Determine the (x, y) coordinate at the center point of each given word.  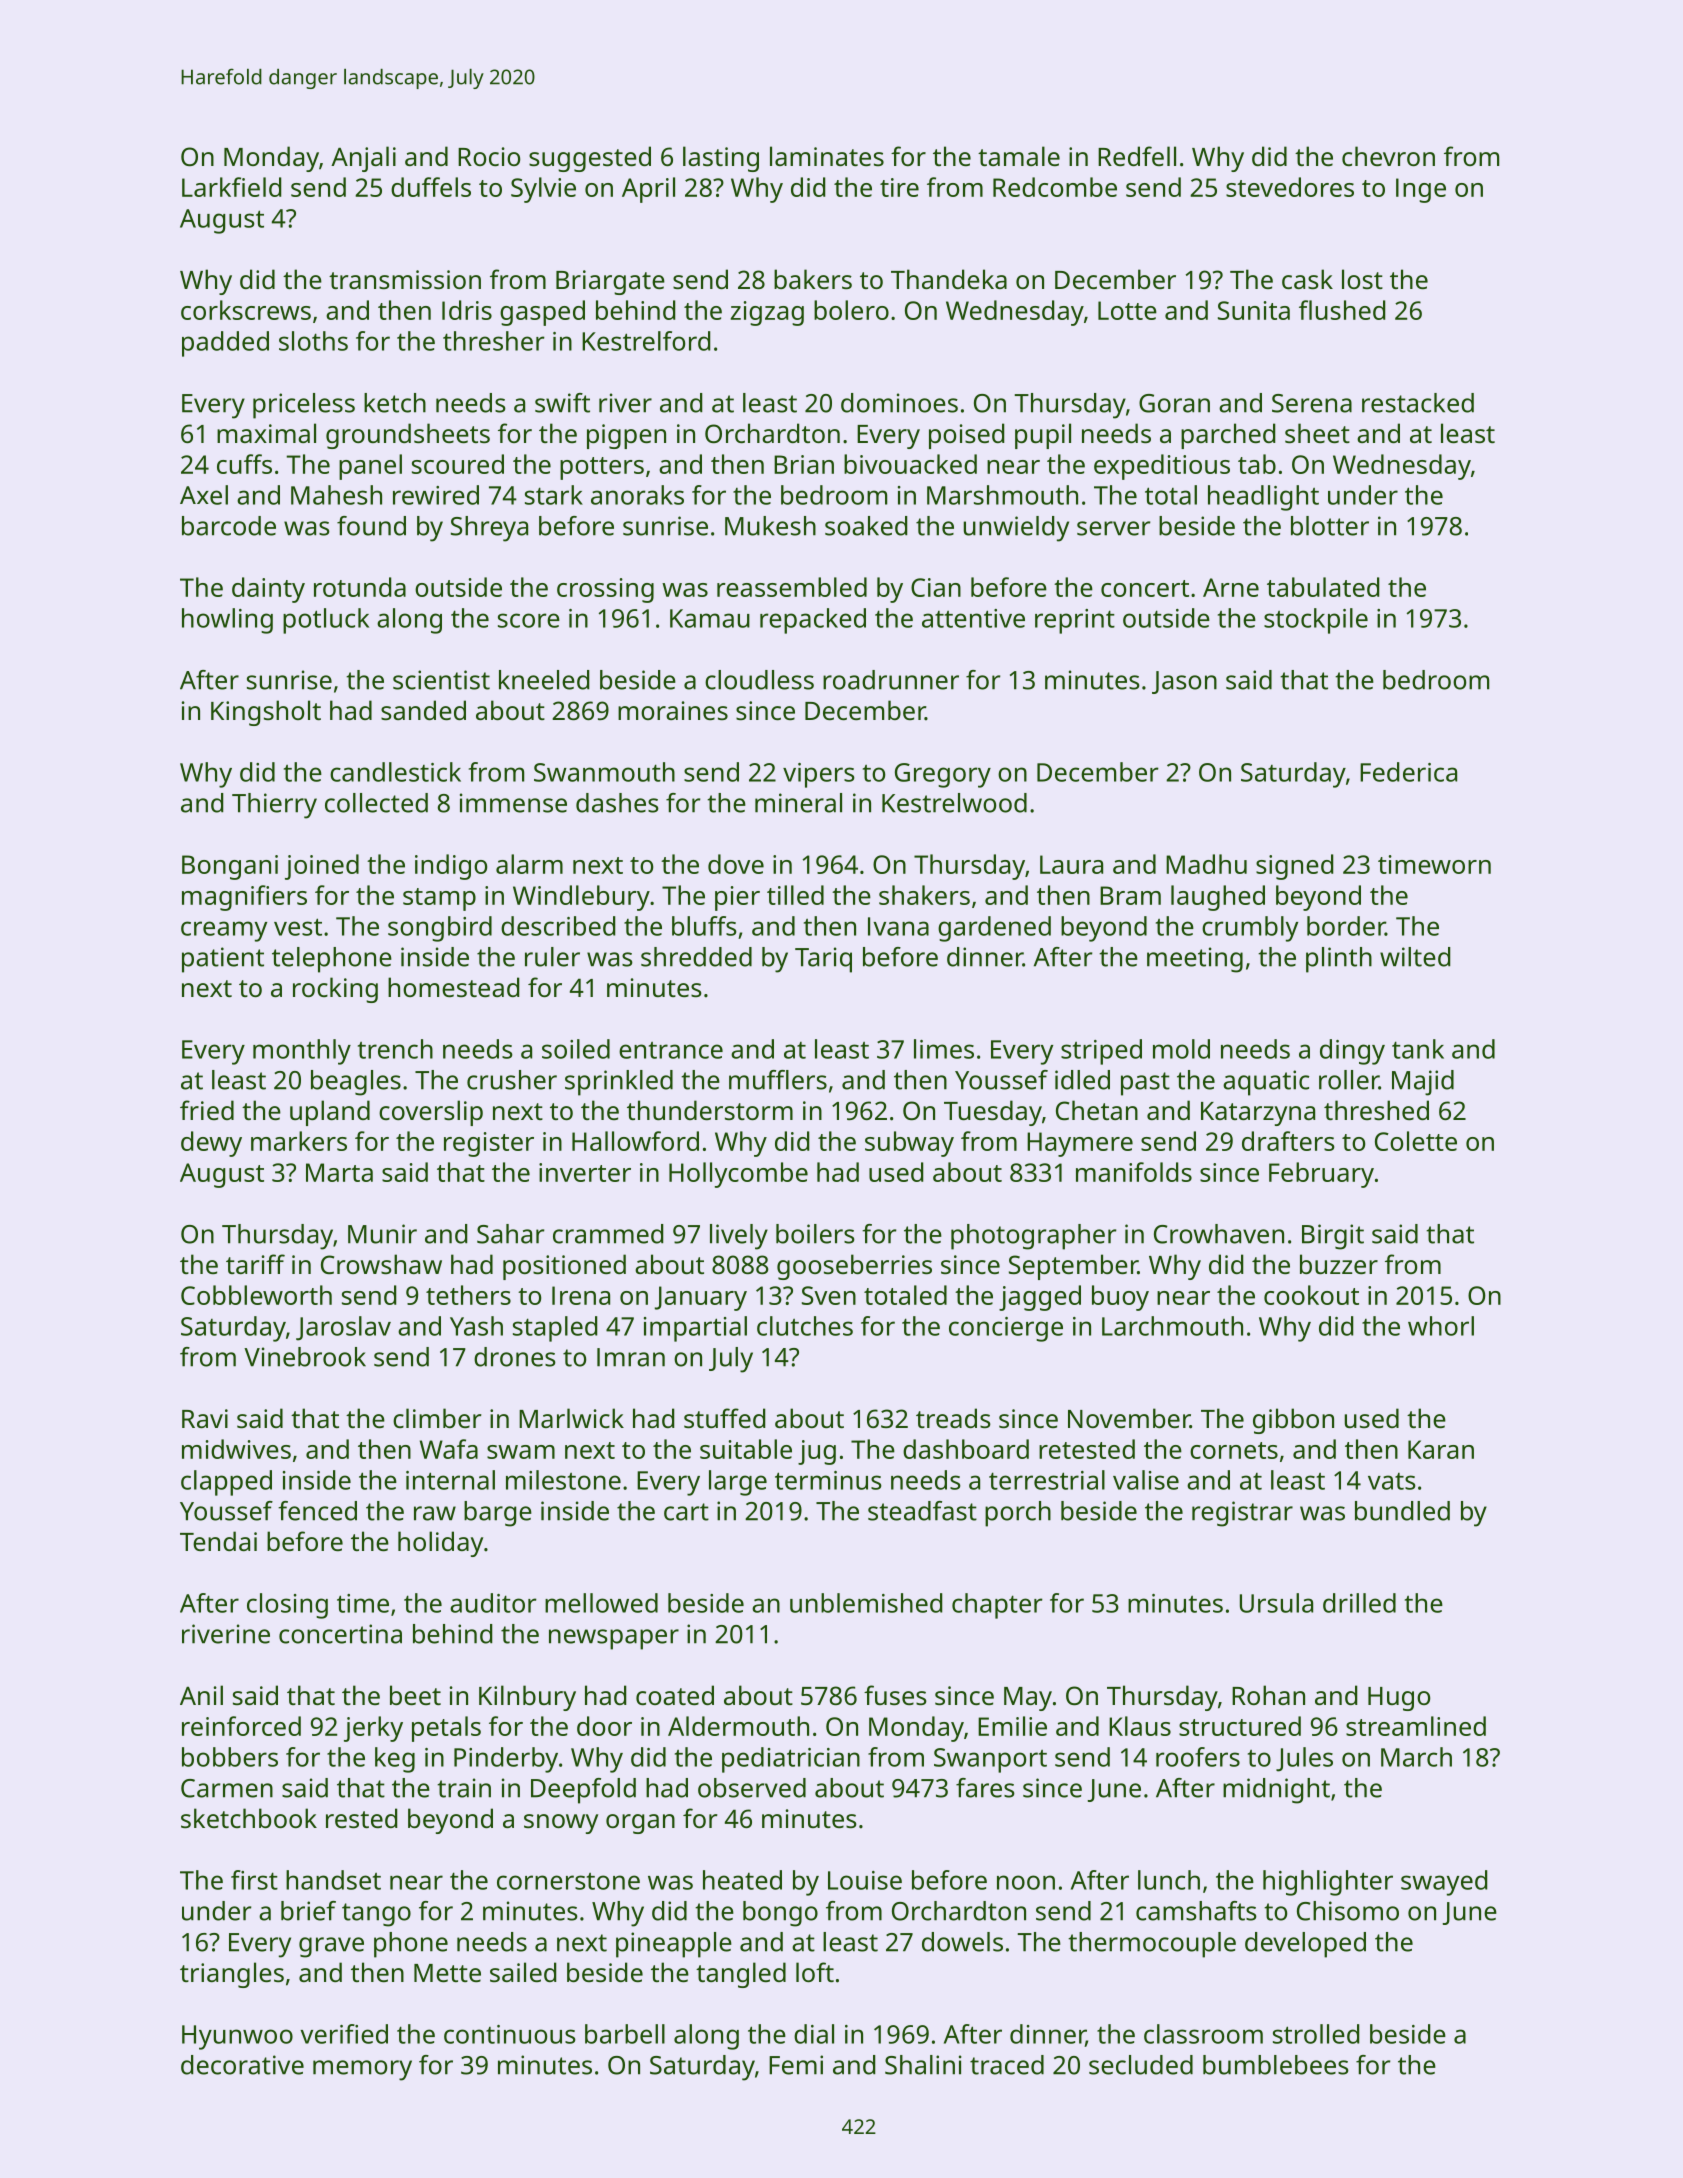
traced (1007, 2065)
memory (362, 2070)
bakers (813, 279)
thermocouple (1152, 1945)
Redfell (1137, 156)
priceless (304, 406)
